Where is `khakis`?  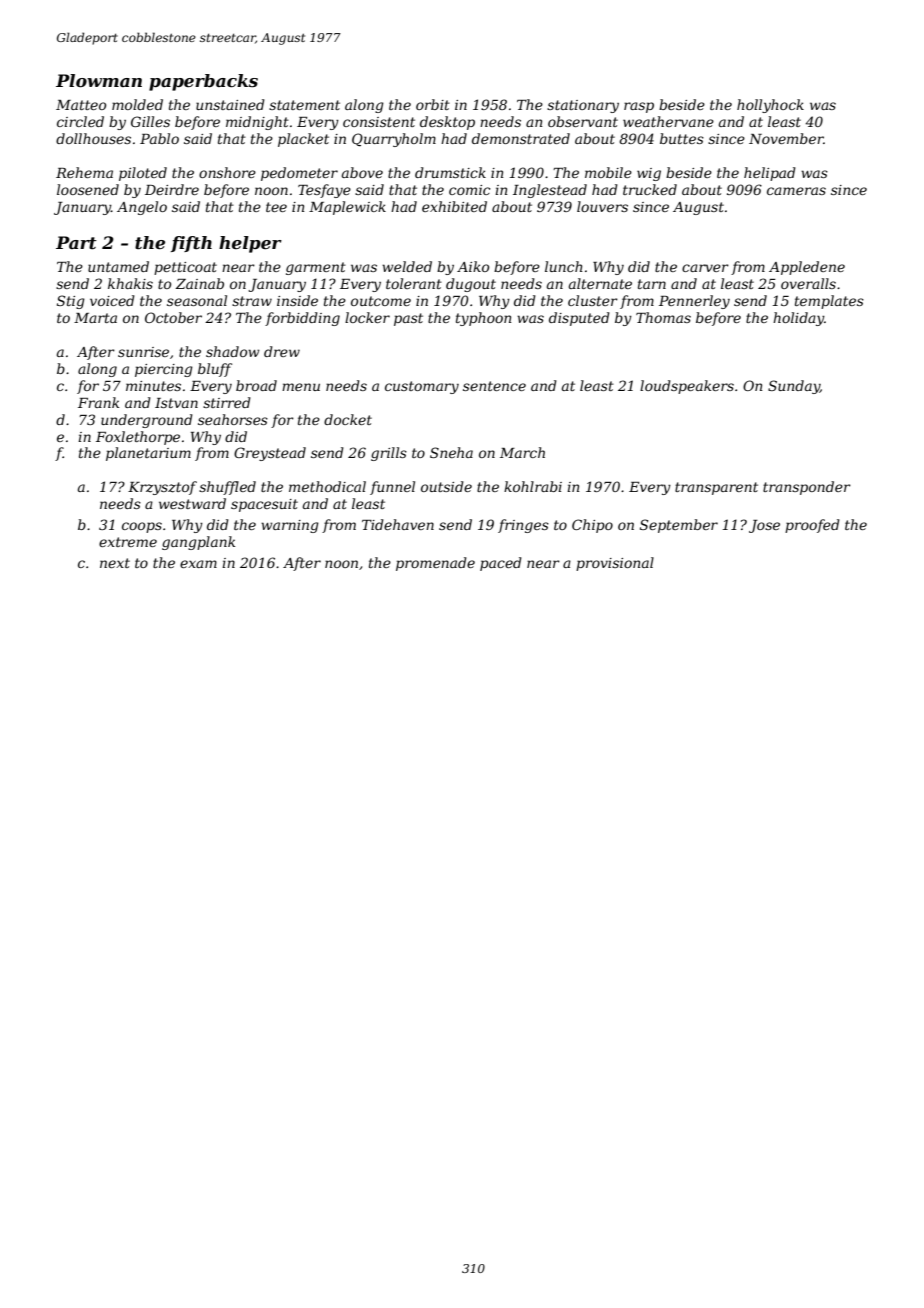
khakis is located at coordinates (130, 283).
